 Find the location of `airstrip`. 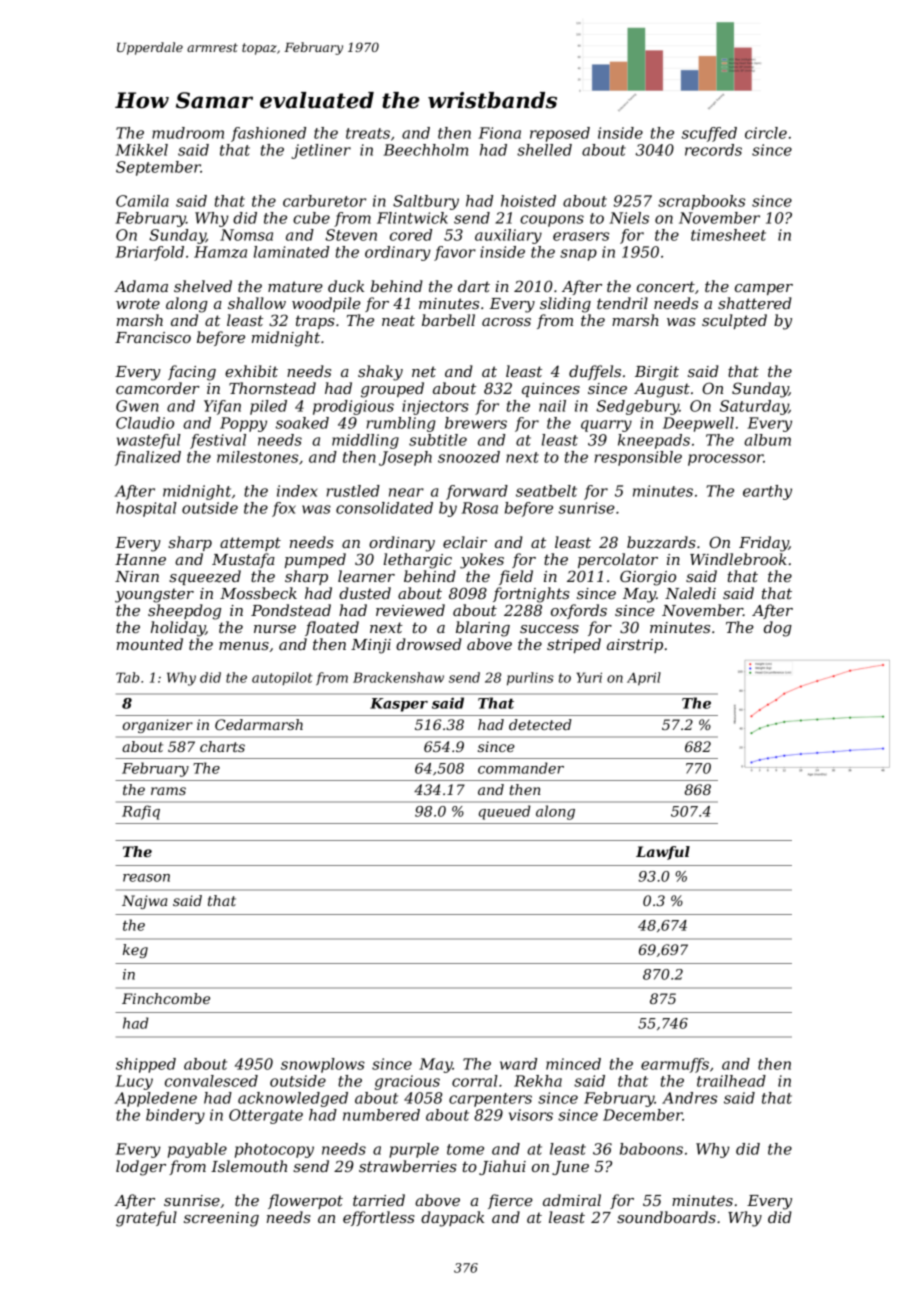

airstrip is located at coordinates (635, 646).
